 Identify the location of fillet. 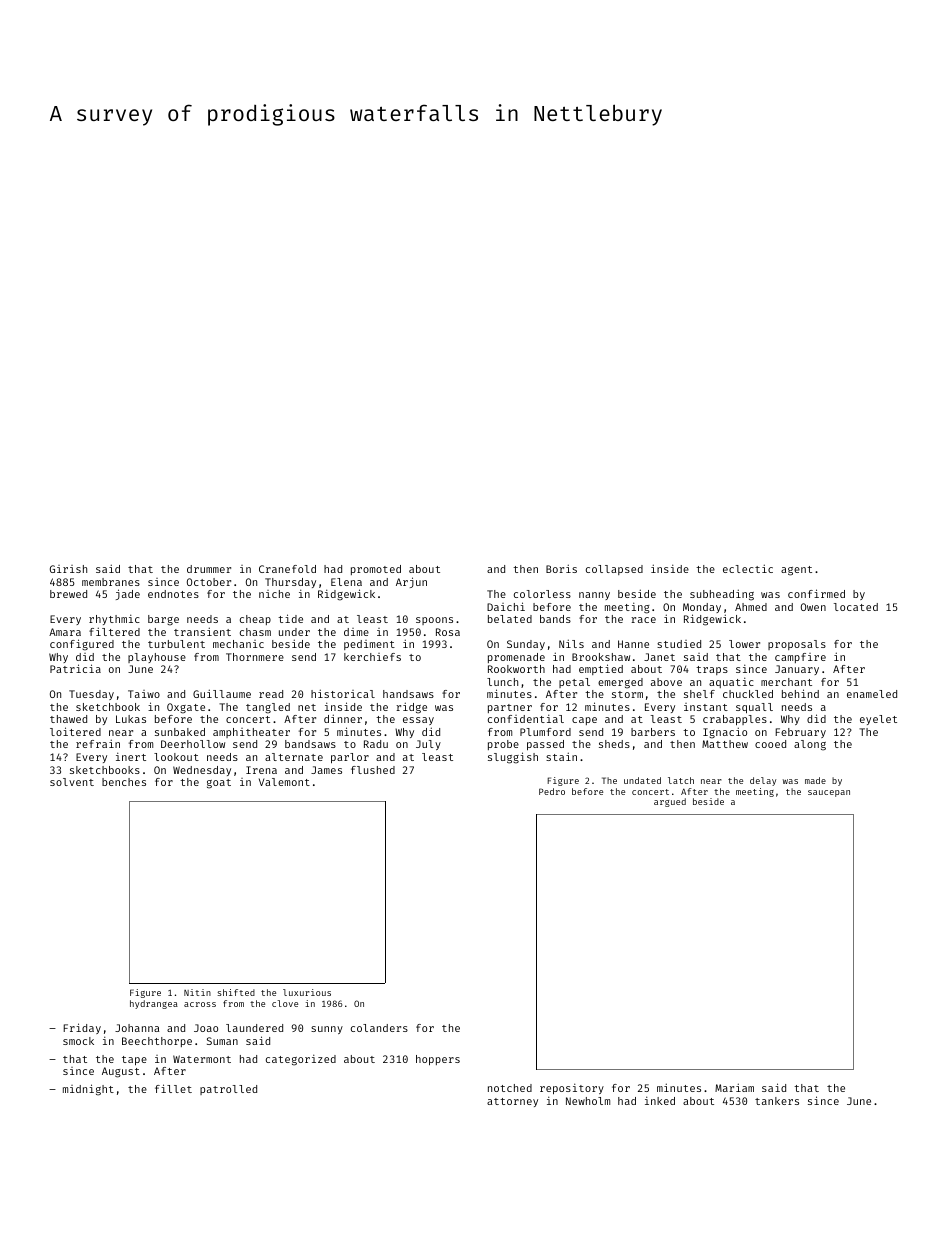
(173, 1088).
